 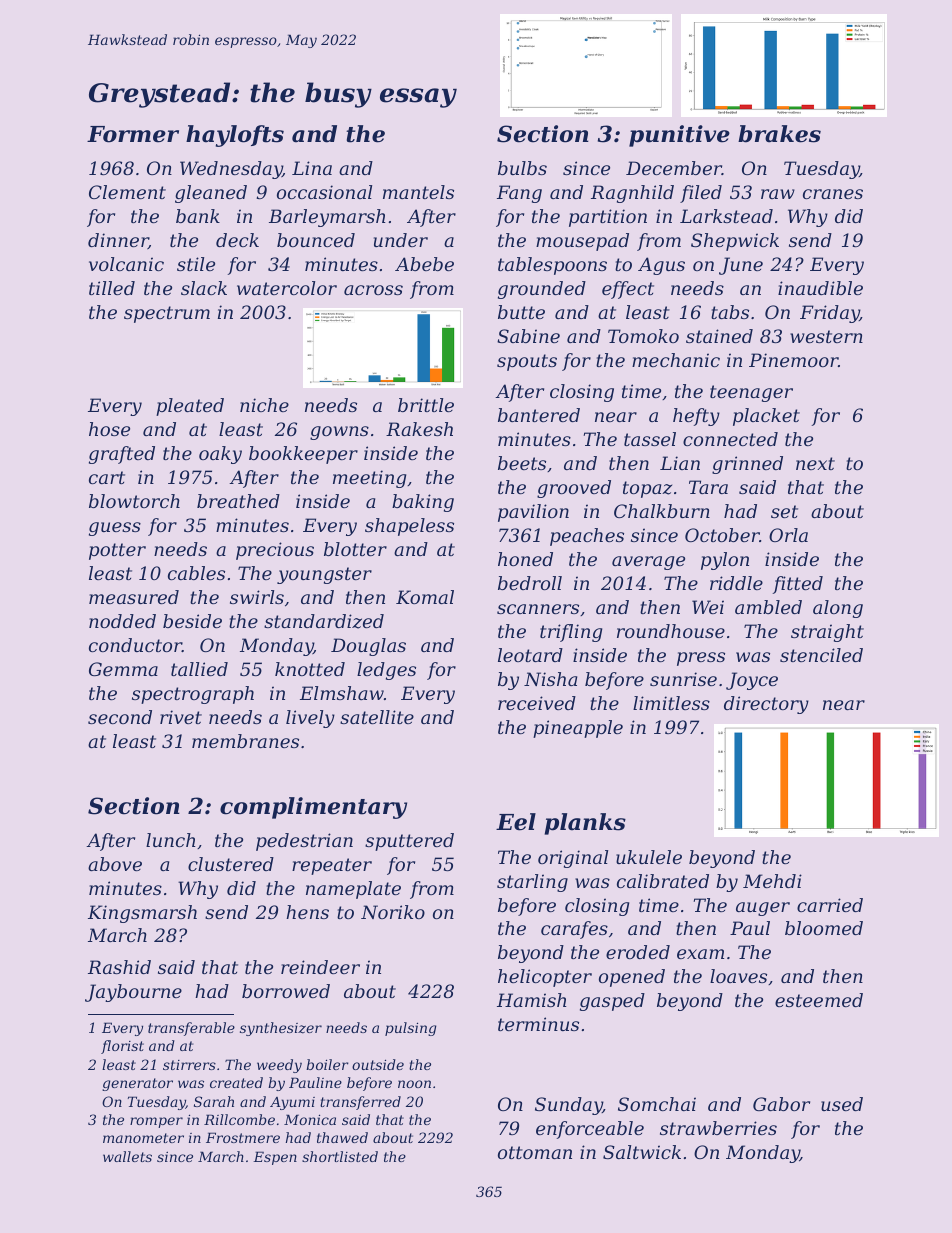 I want to click on Jaybourne, so click(x=133, y=993).
